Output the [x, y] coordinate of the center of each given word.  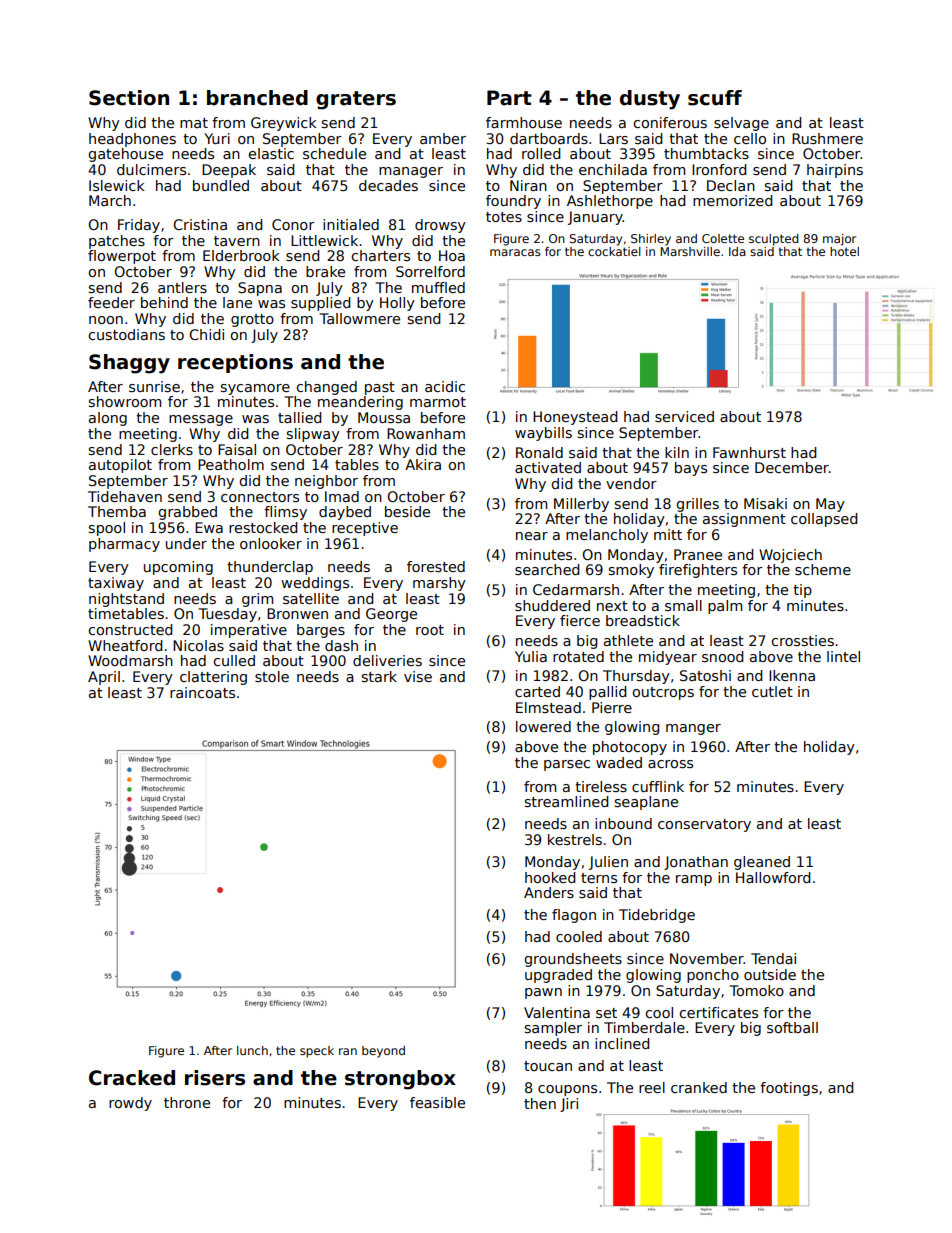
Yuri [217, 138]
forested [436, 566]
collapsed [824, 520]
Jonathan [696, 863]
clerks [172, 449]
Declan [731, 185]
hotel [844, 251]
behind [164, 302]
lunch [252, 1050]
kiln [677, 452]
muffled [438, 287]
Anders [549, 892]
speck [317, 1052]
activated [548, 467]
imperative [249, 631]
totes [504, 217]
